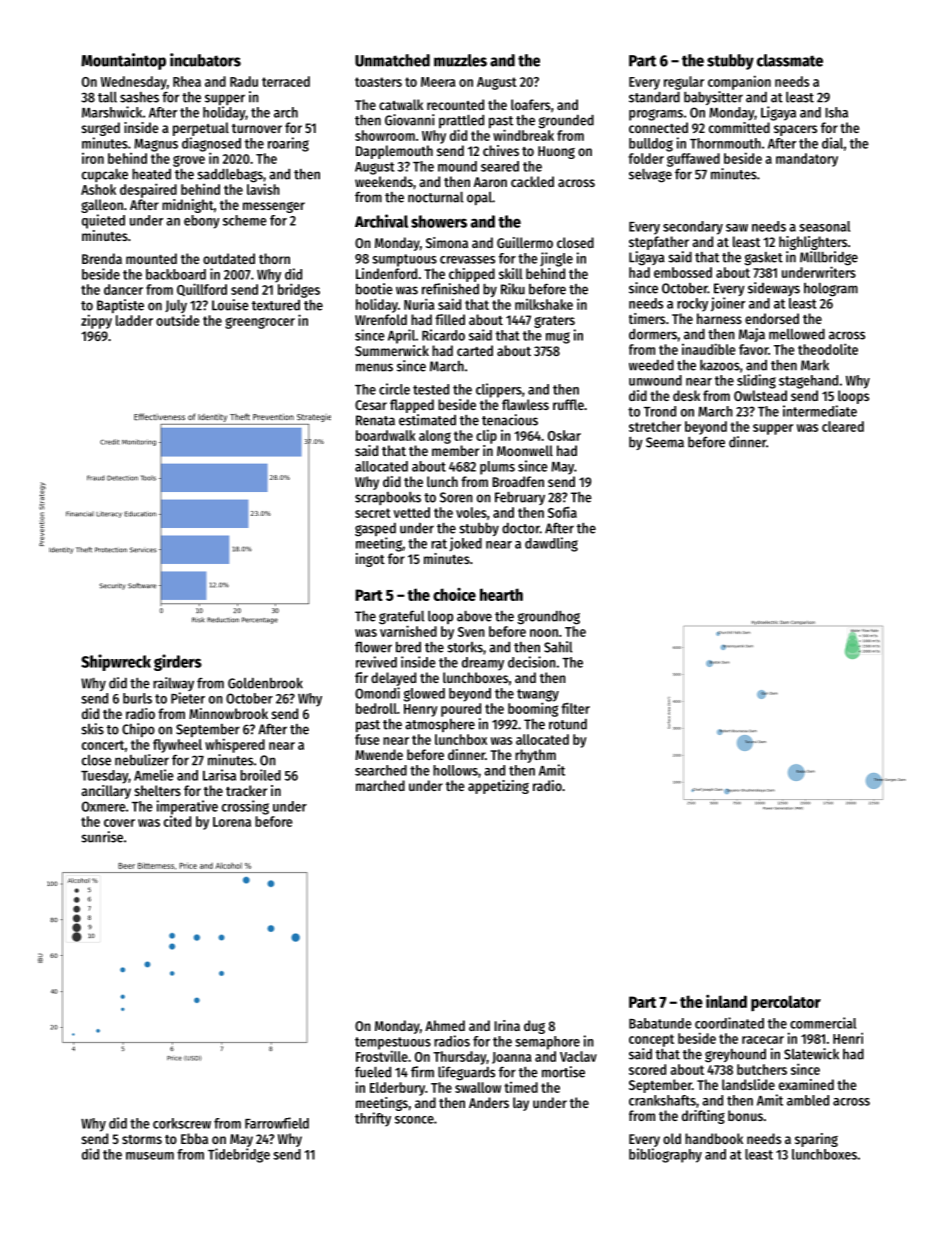  I want to click on dawdling, so click(551, 544).
